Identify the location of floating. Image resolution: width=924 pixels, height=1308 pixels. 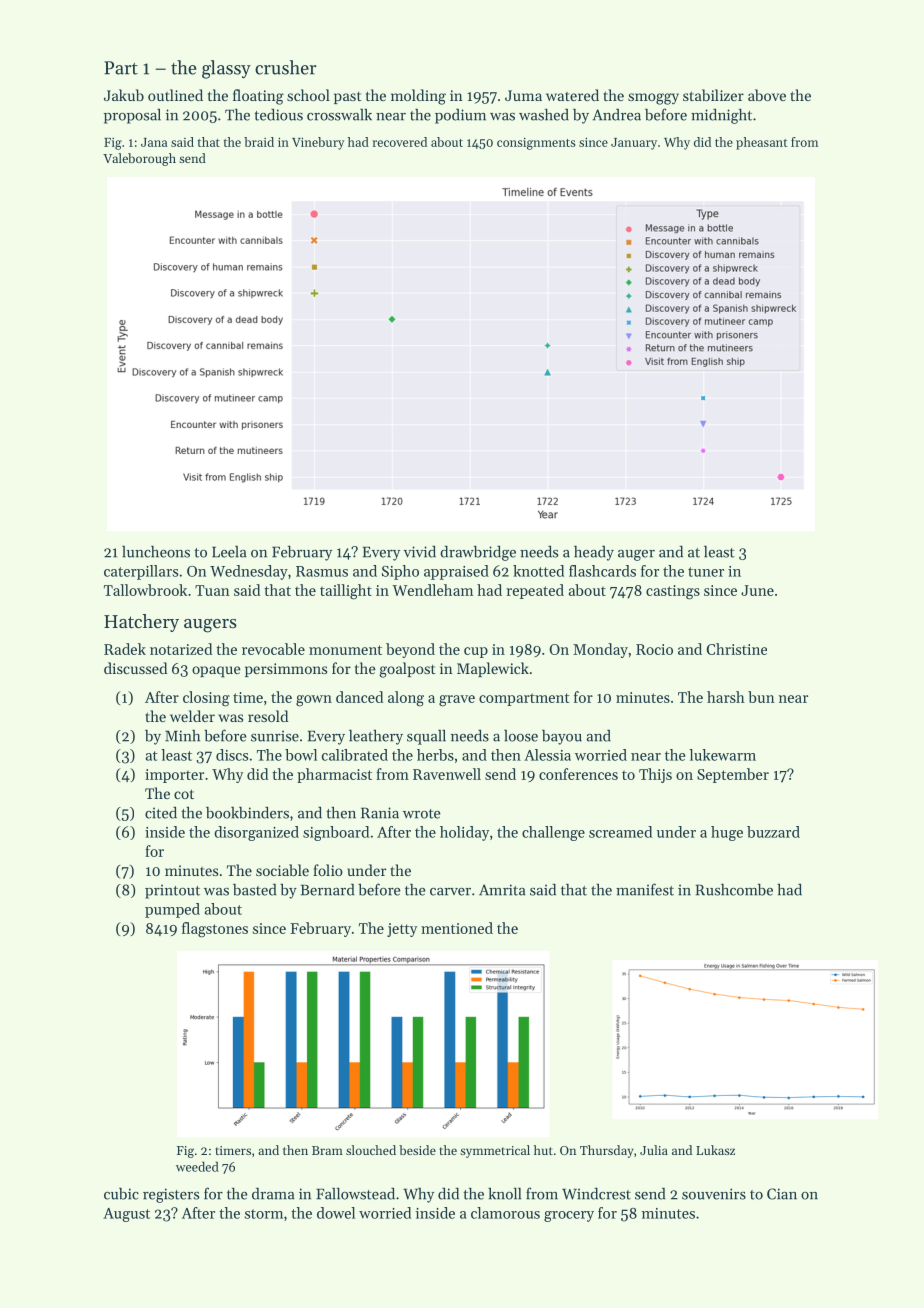
(258, 97).
